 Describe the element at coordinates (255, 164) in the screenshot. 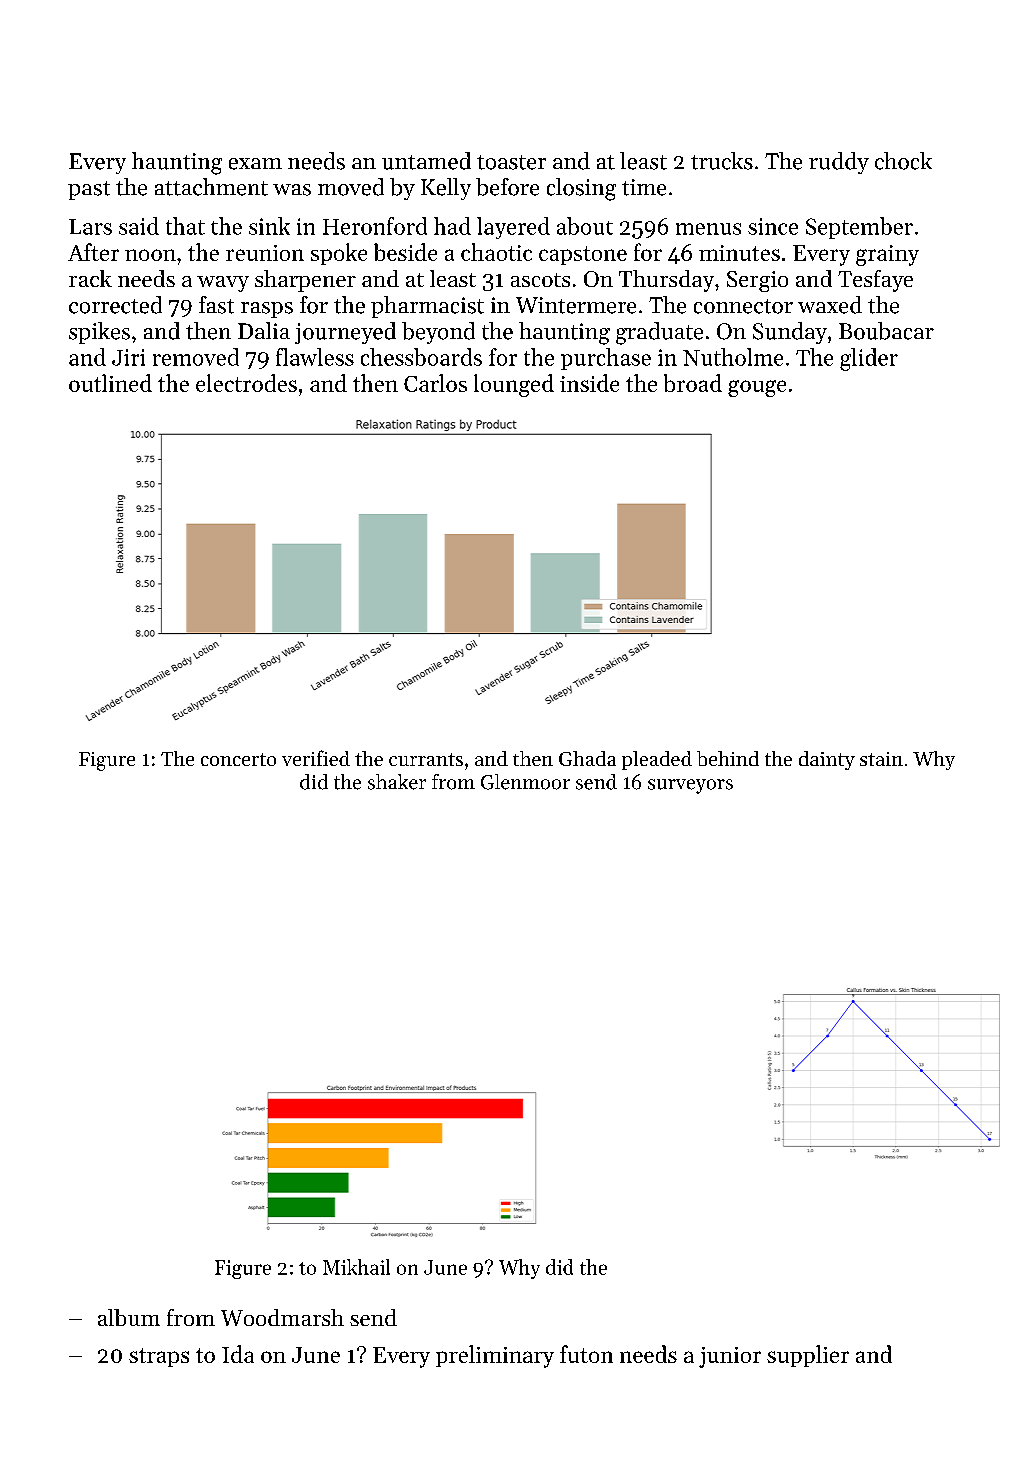

I see `exam` at that location.
